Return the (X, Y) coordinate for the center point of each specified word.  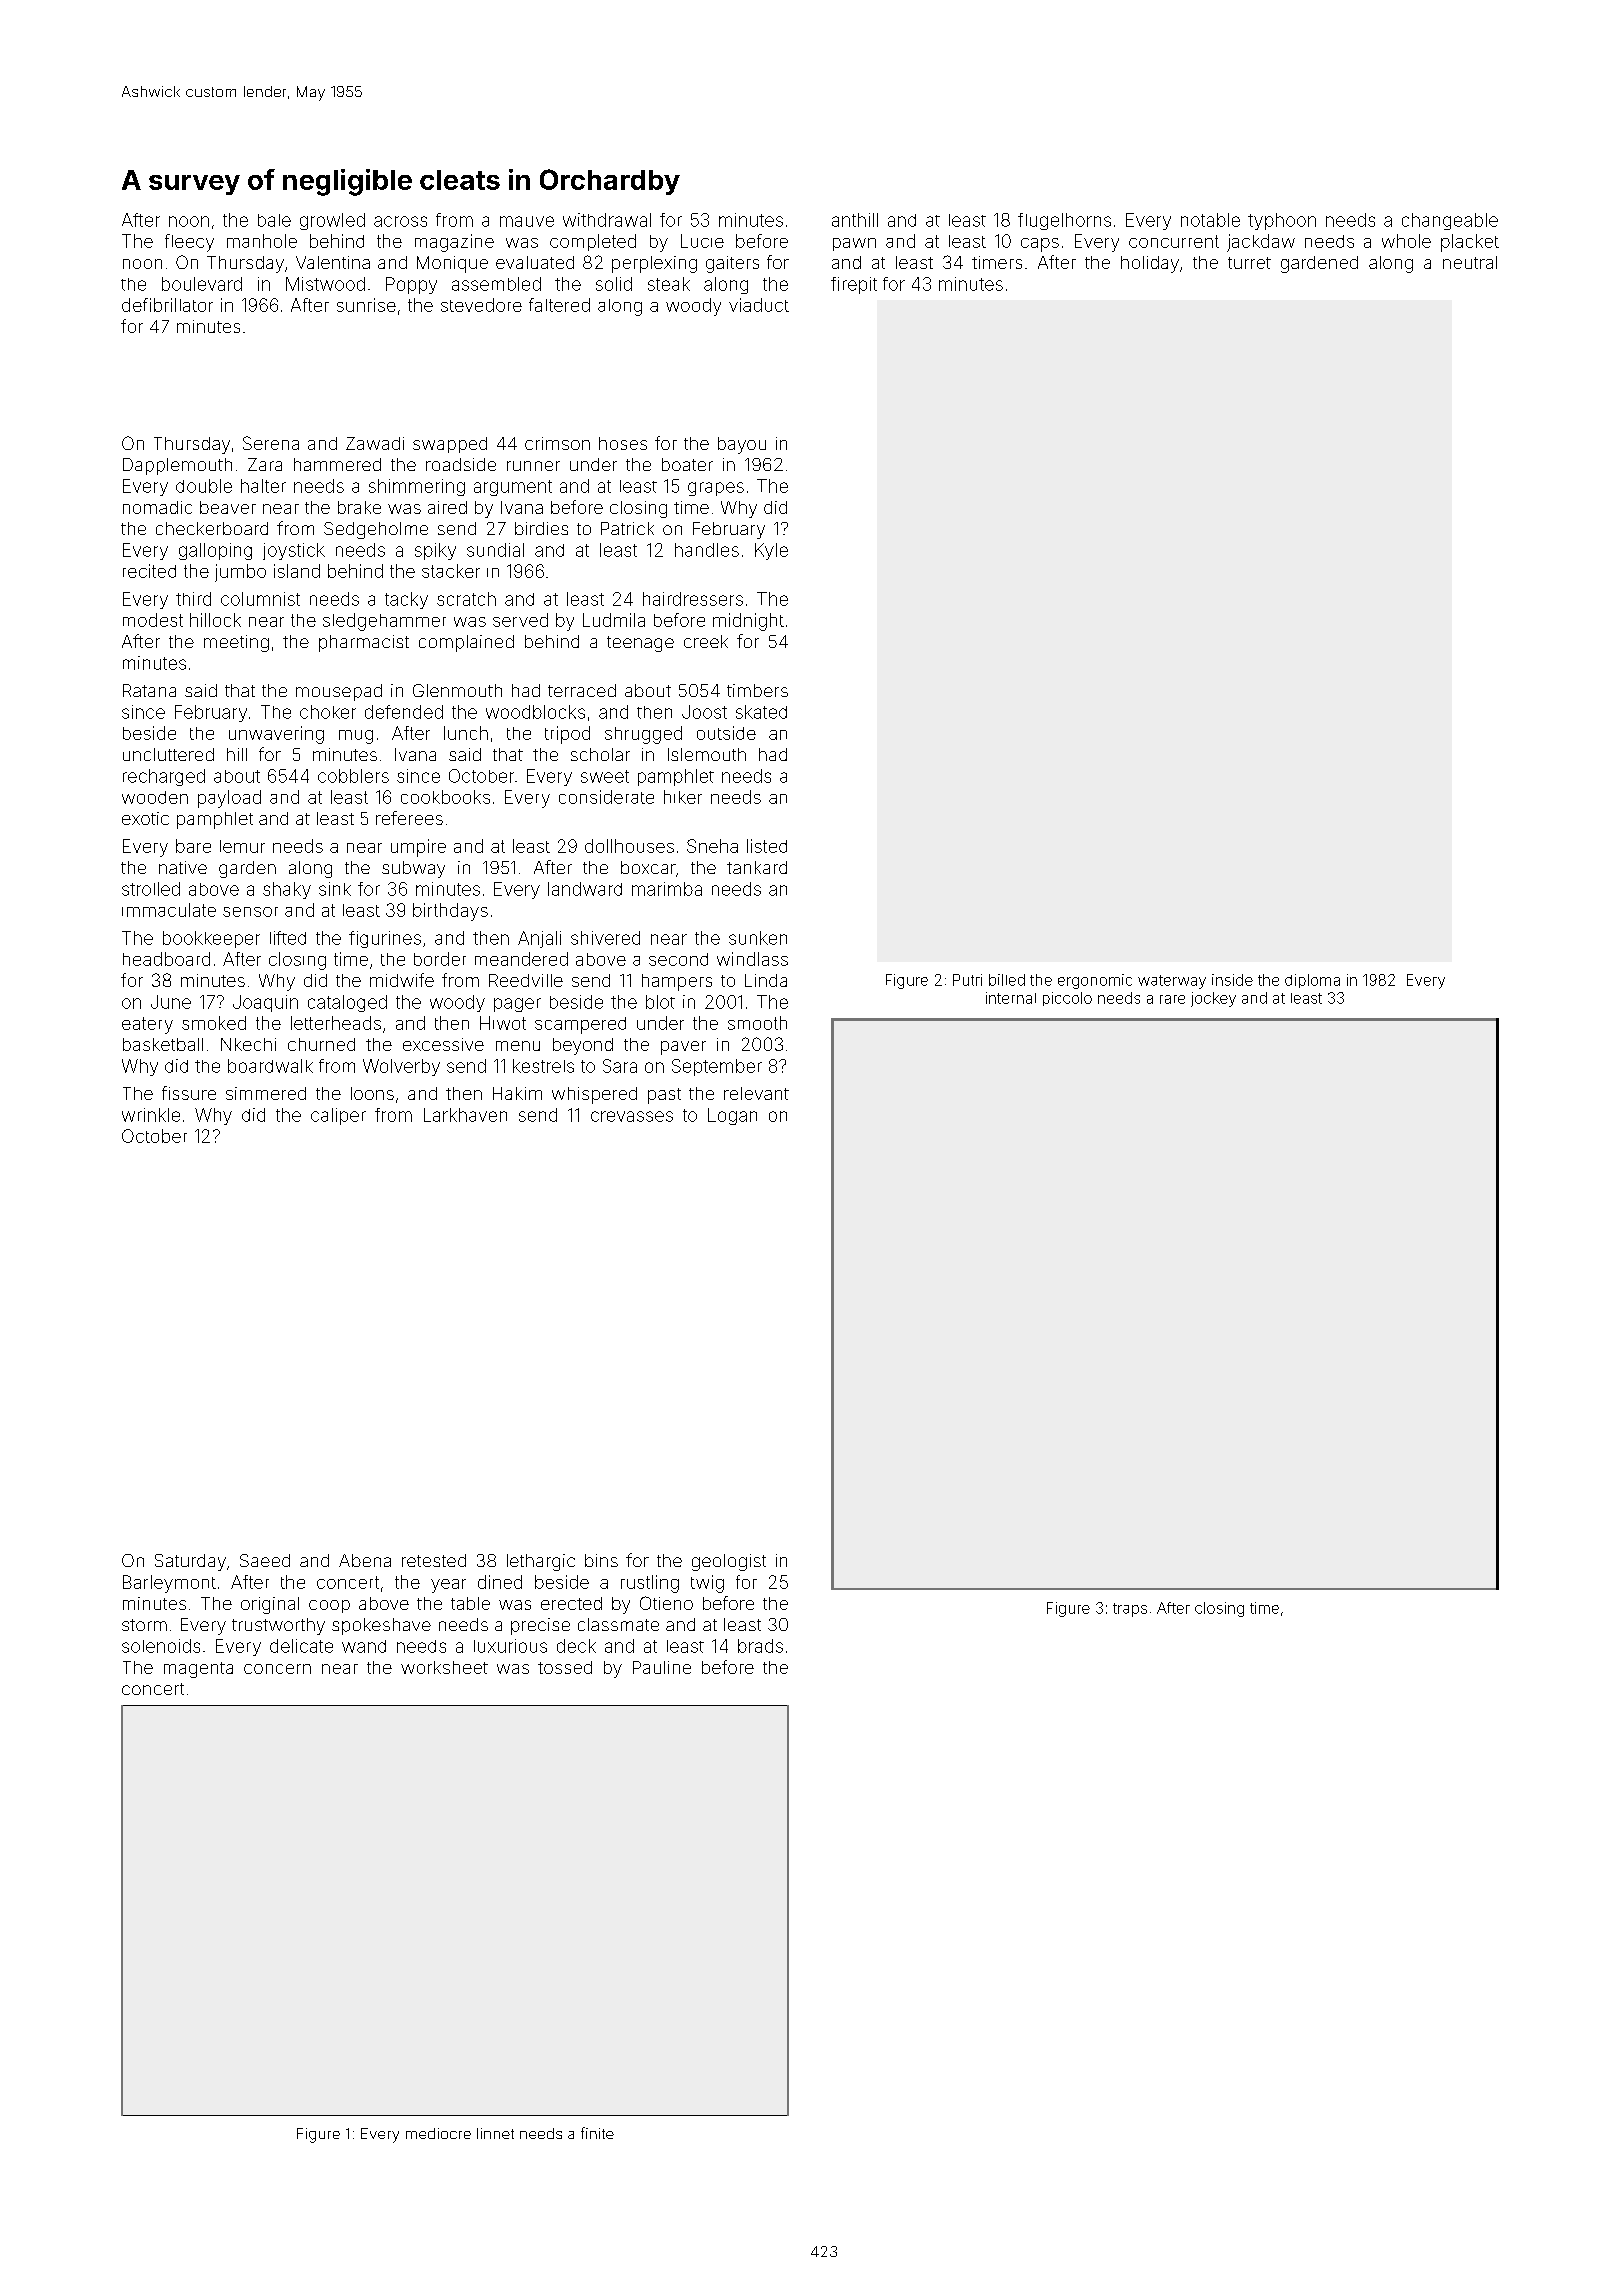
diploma (1312, 981)
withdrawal (607, 220)
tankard (757, 867)
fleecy (189, 243)
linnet (495, 2133)
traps (1130, 1610)
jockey (1213, 999)
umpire (418, 848)
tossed (565, 1667)
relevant (756, 1093)
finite (597, 2133)
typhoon (1282, 221)
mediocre (438, 2133)
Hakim (517, 1093)
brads (760, 1646)
